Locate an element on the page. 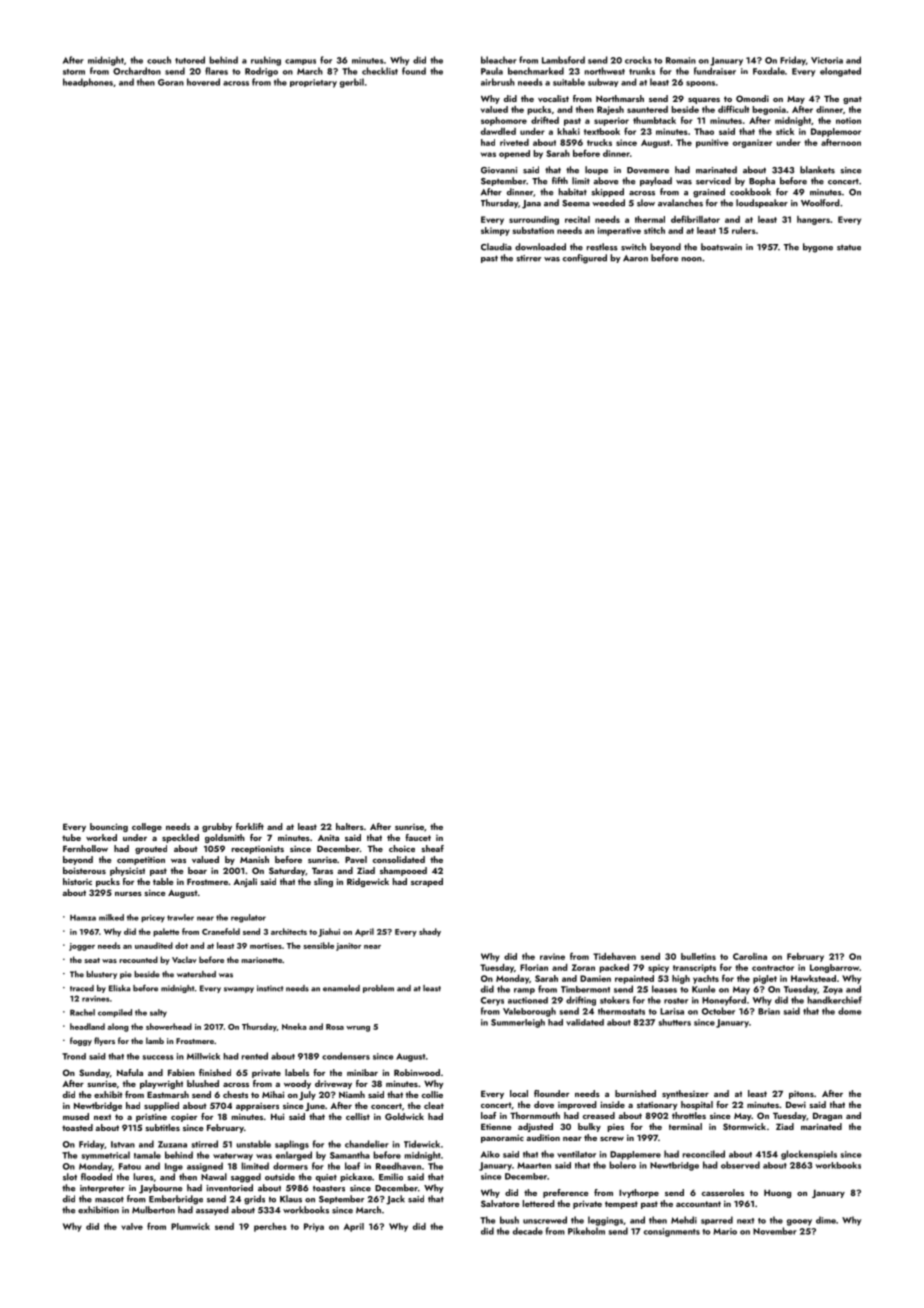  bygone is located at coordinates (818, 248).
